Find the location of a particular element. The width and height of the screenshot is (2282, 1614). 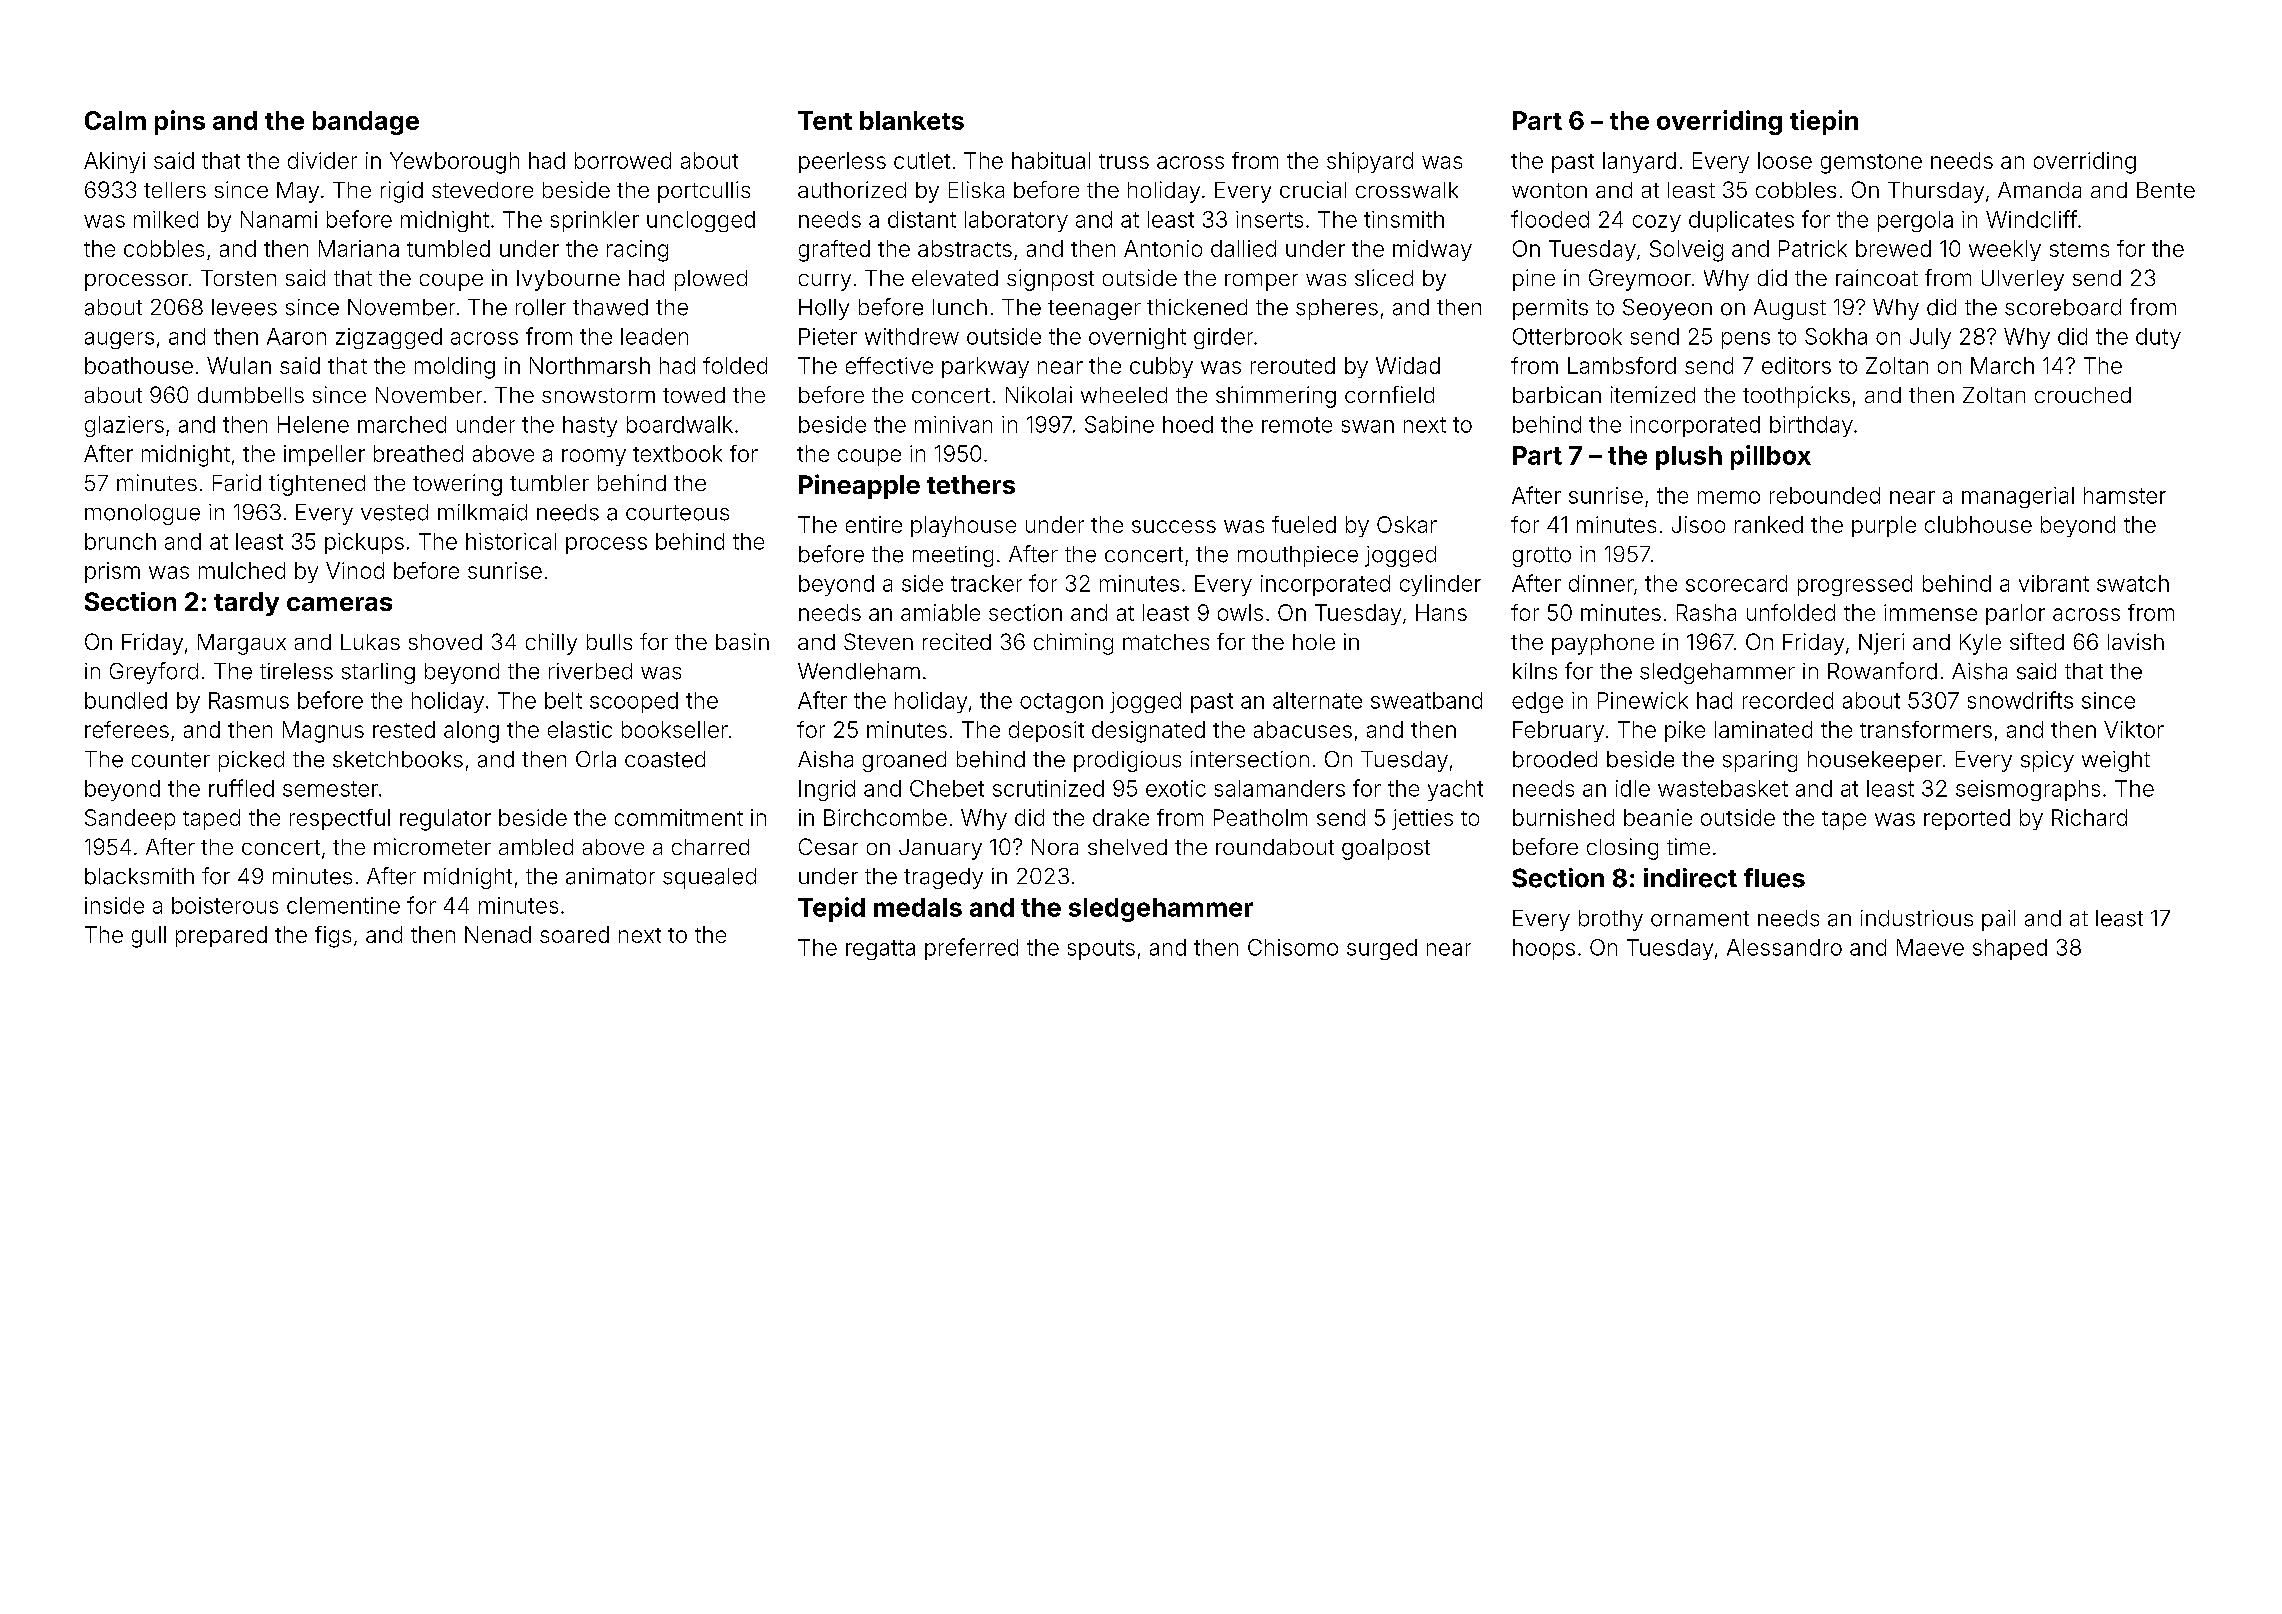

Calm is located at coordinates (115, 120).
